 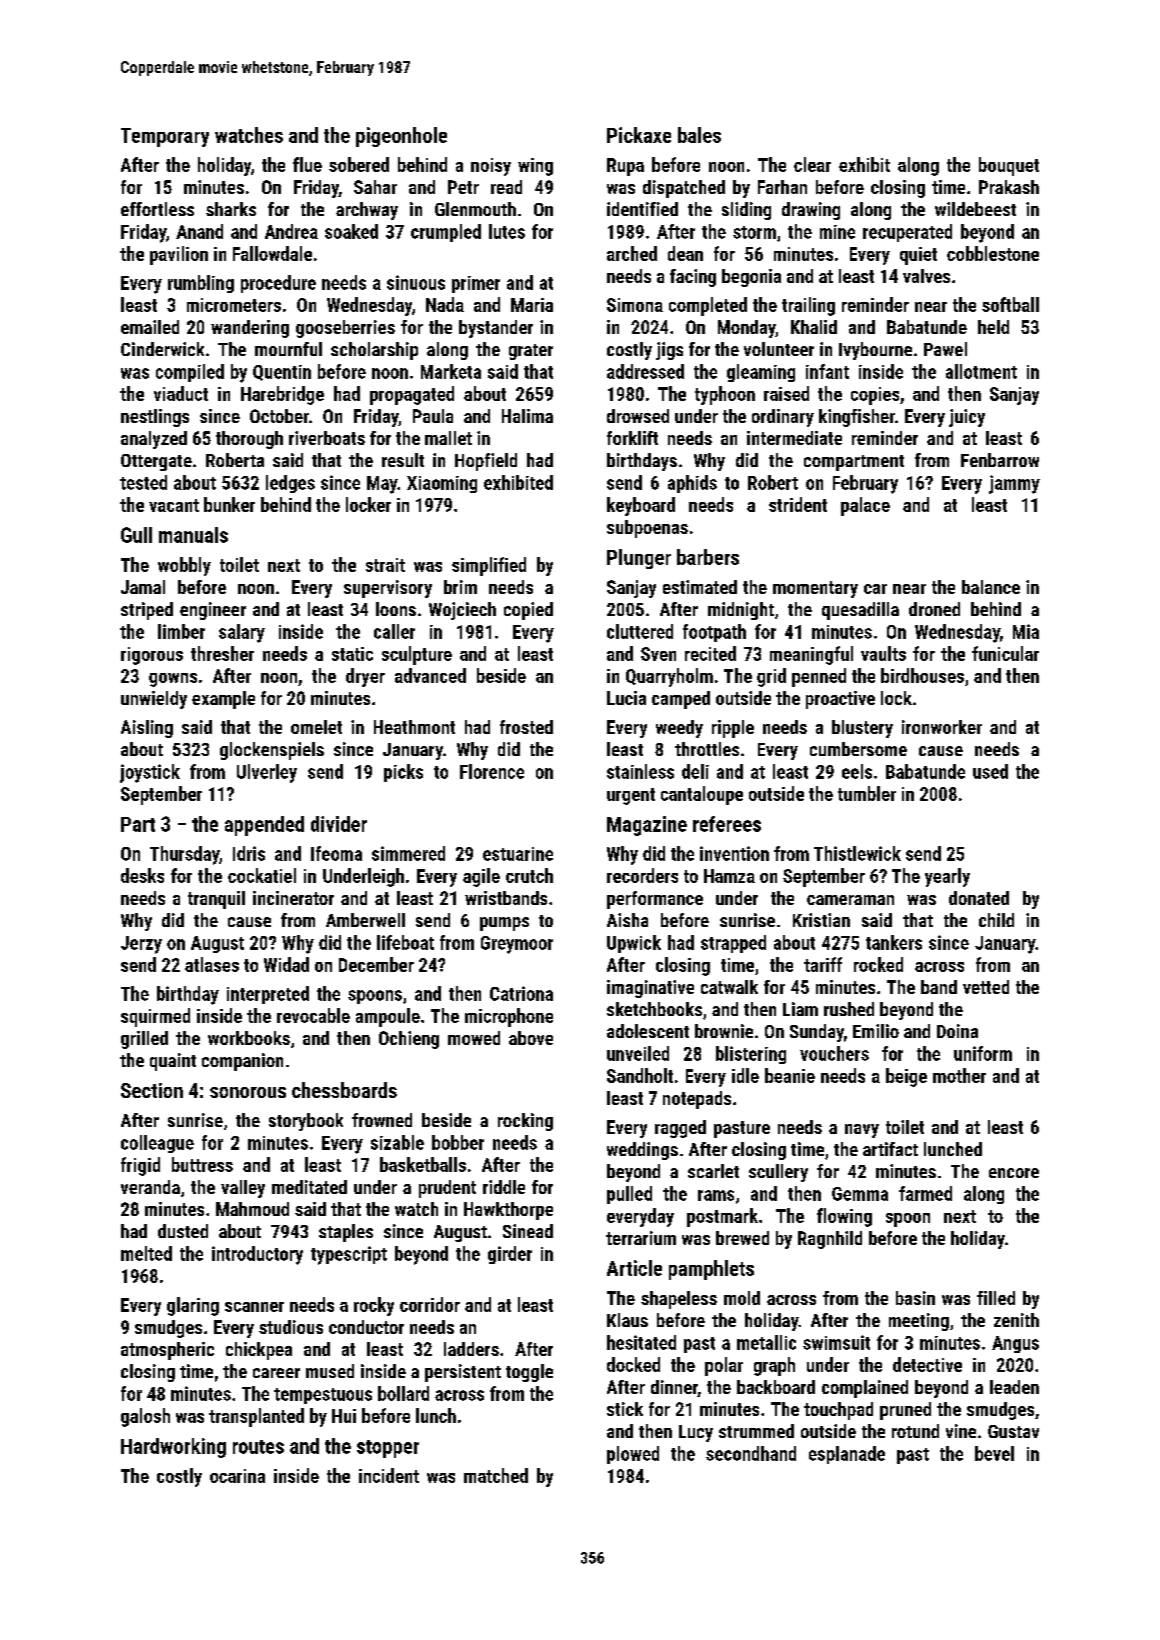 I want to click on Halima, so click(x=527, y=416).
